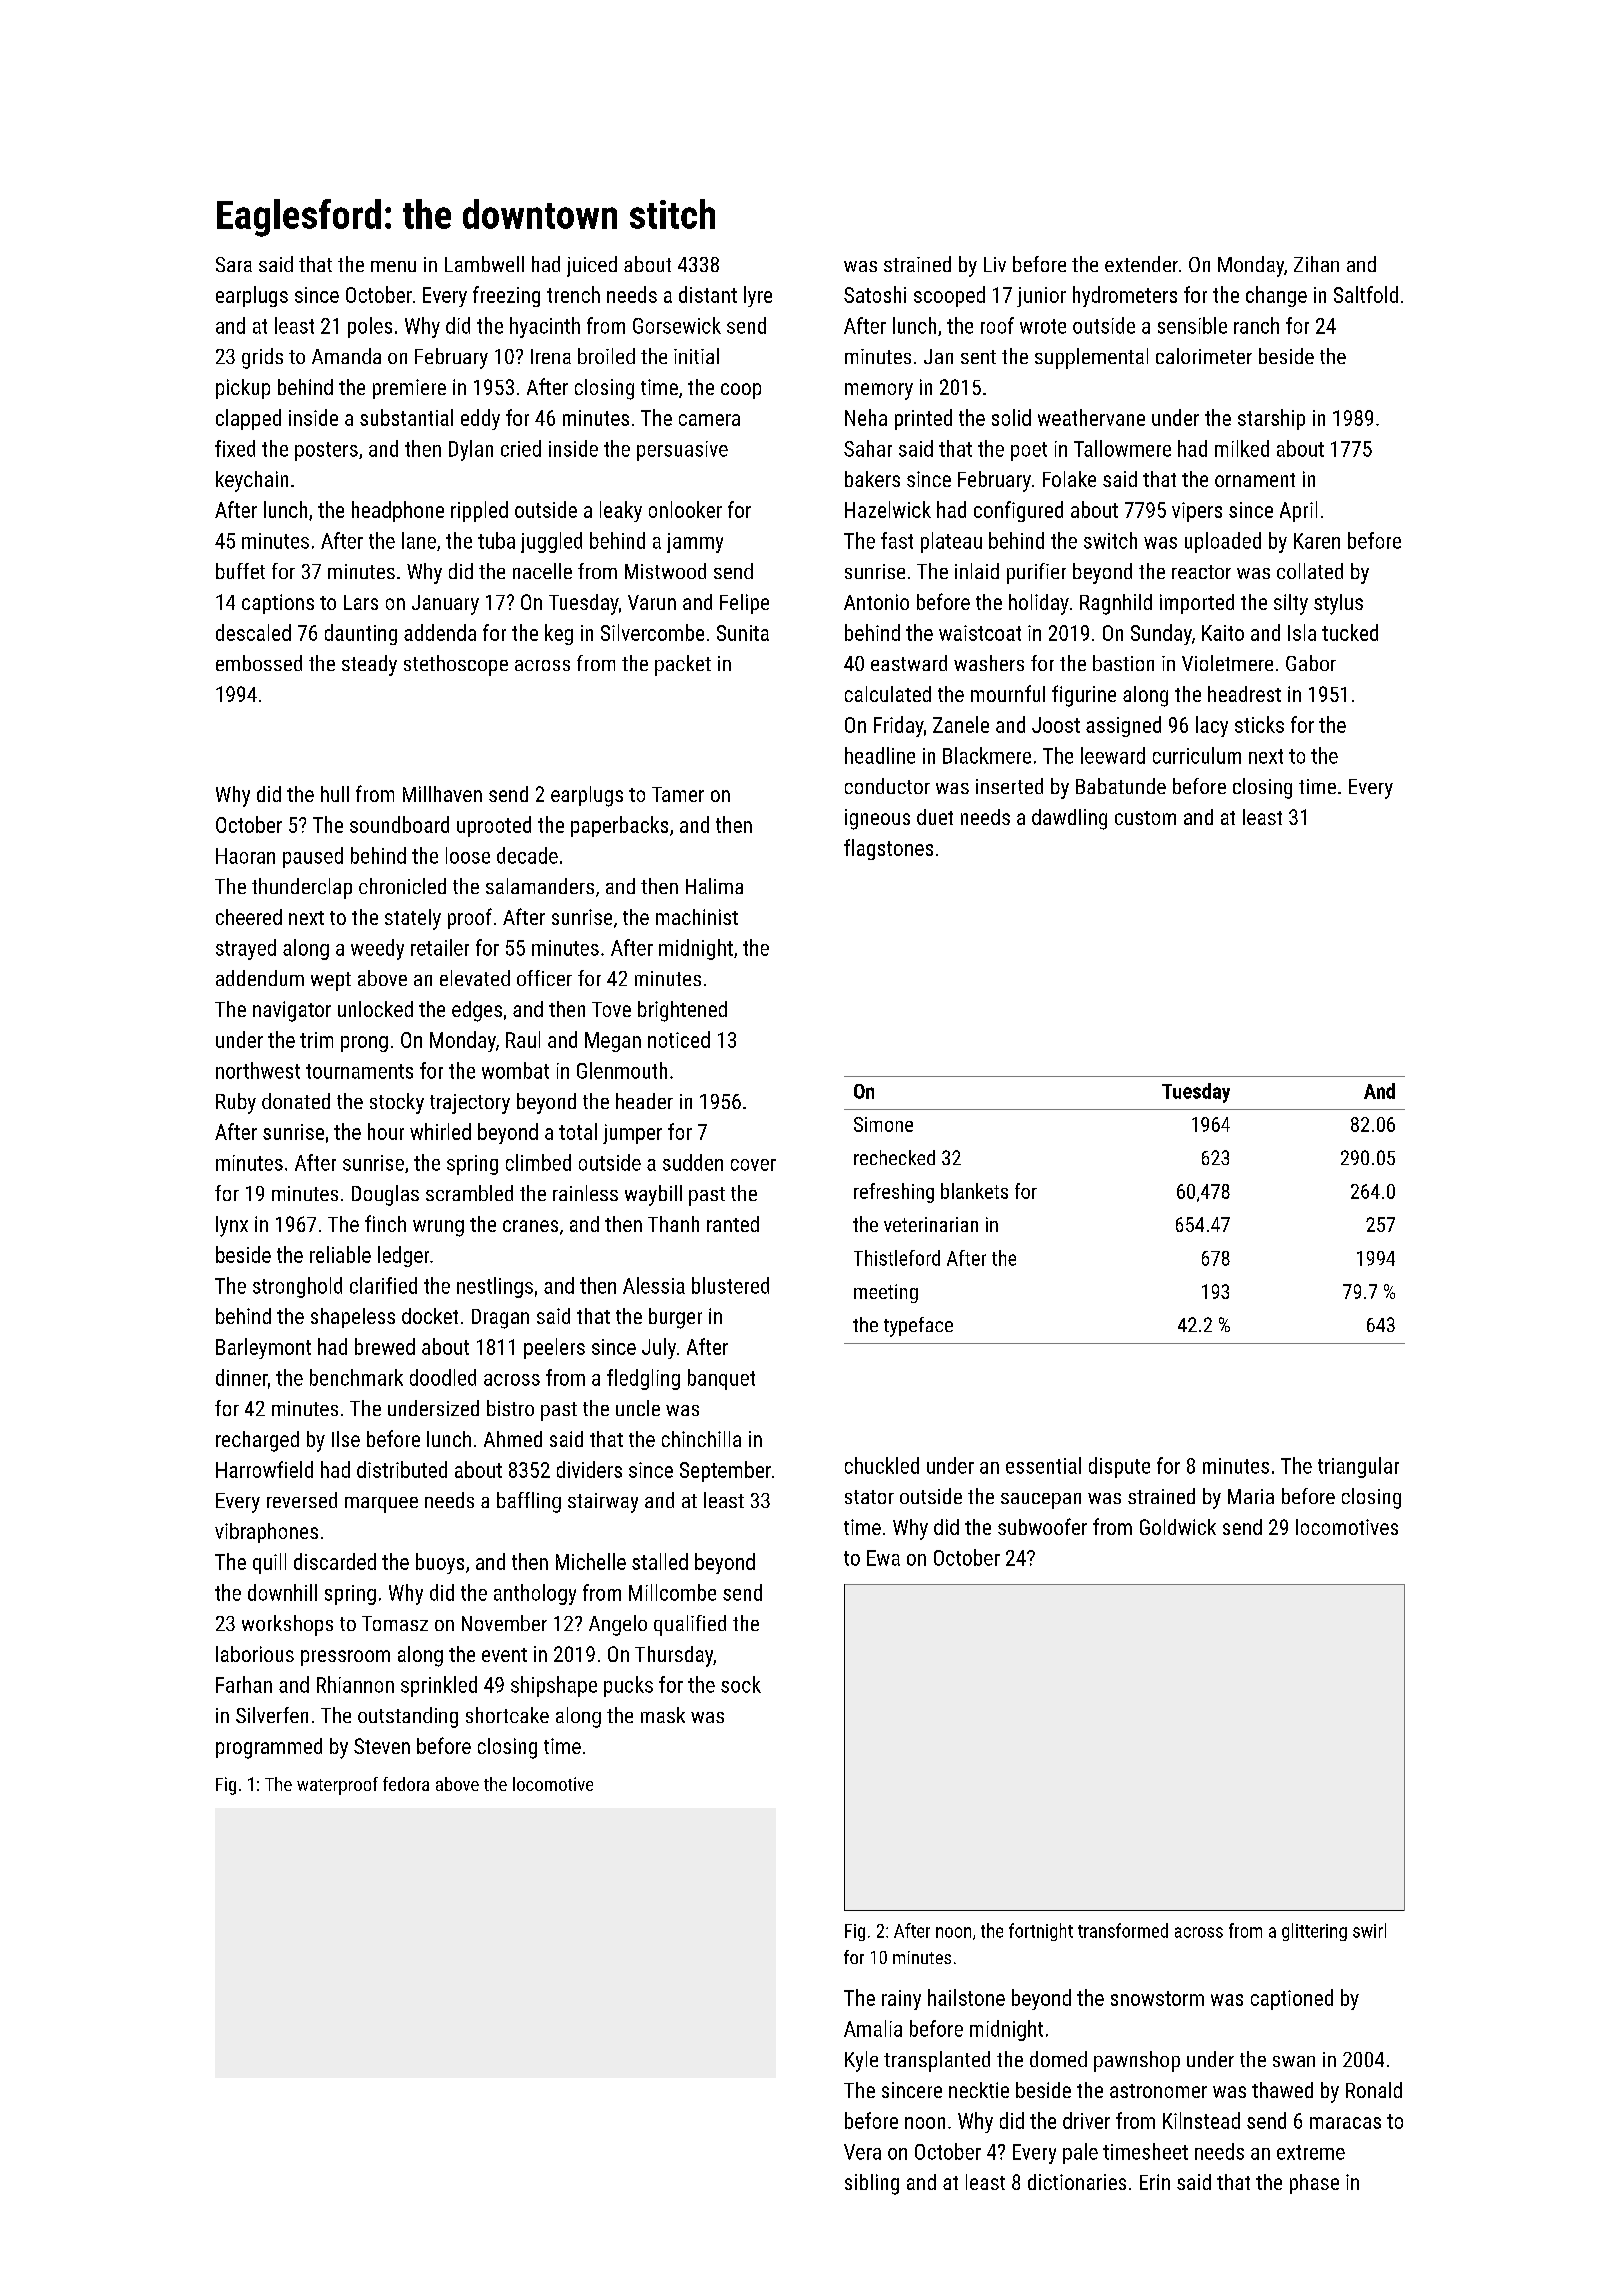  I want to click on dispute, so click(1119, 1467).
